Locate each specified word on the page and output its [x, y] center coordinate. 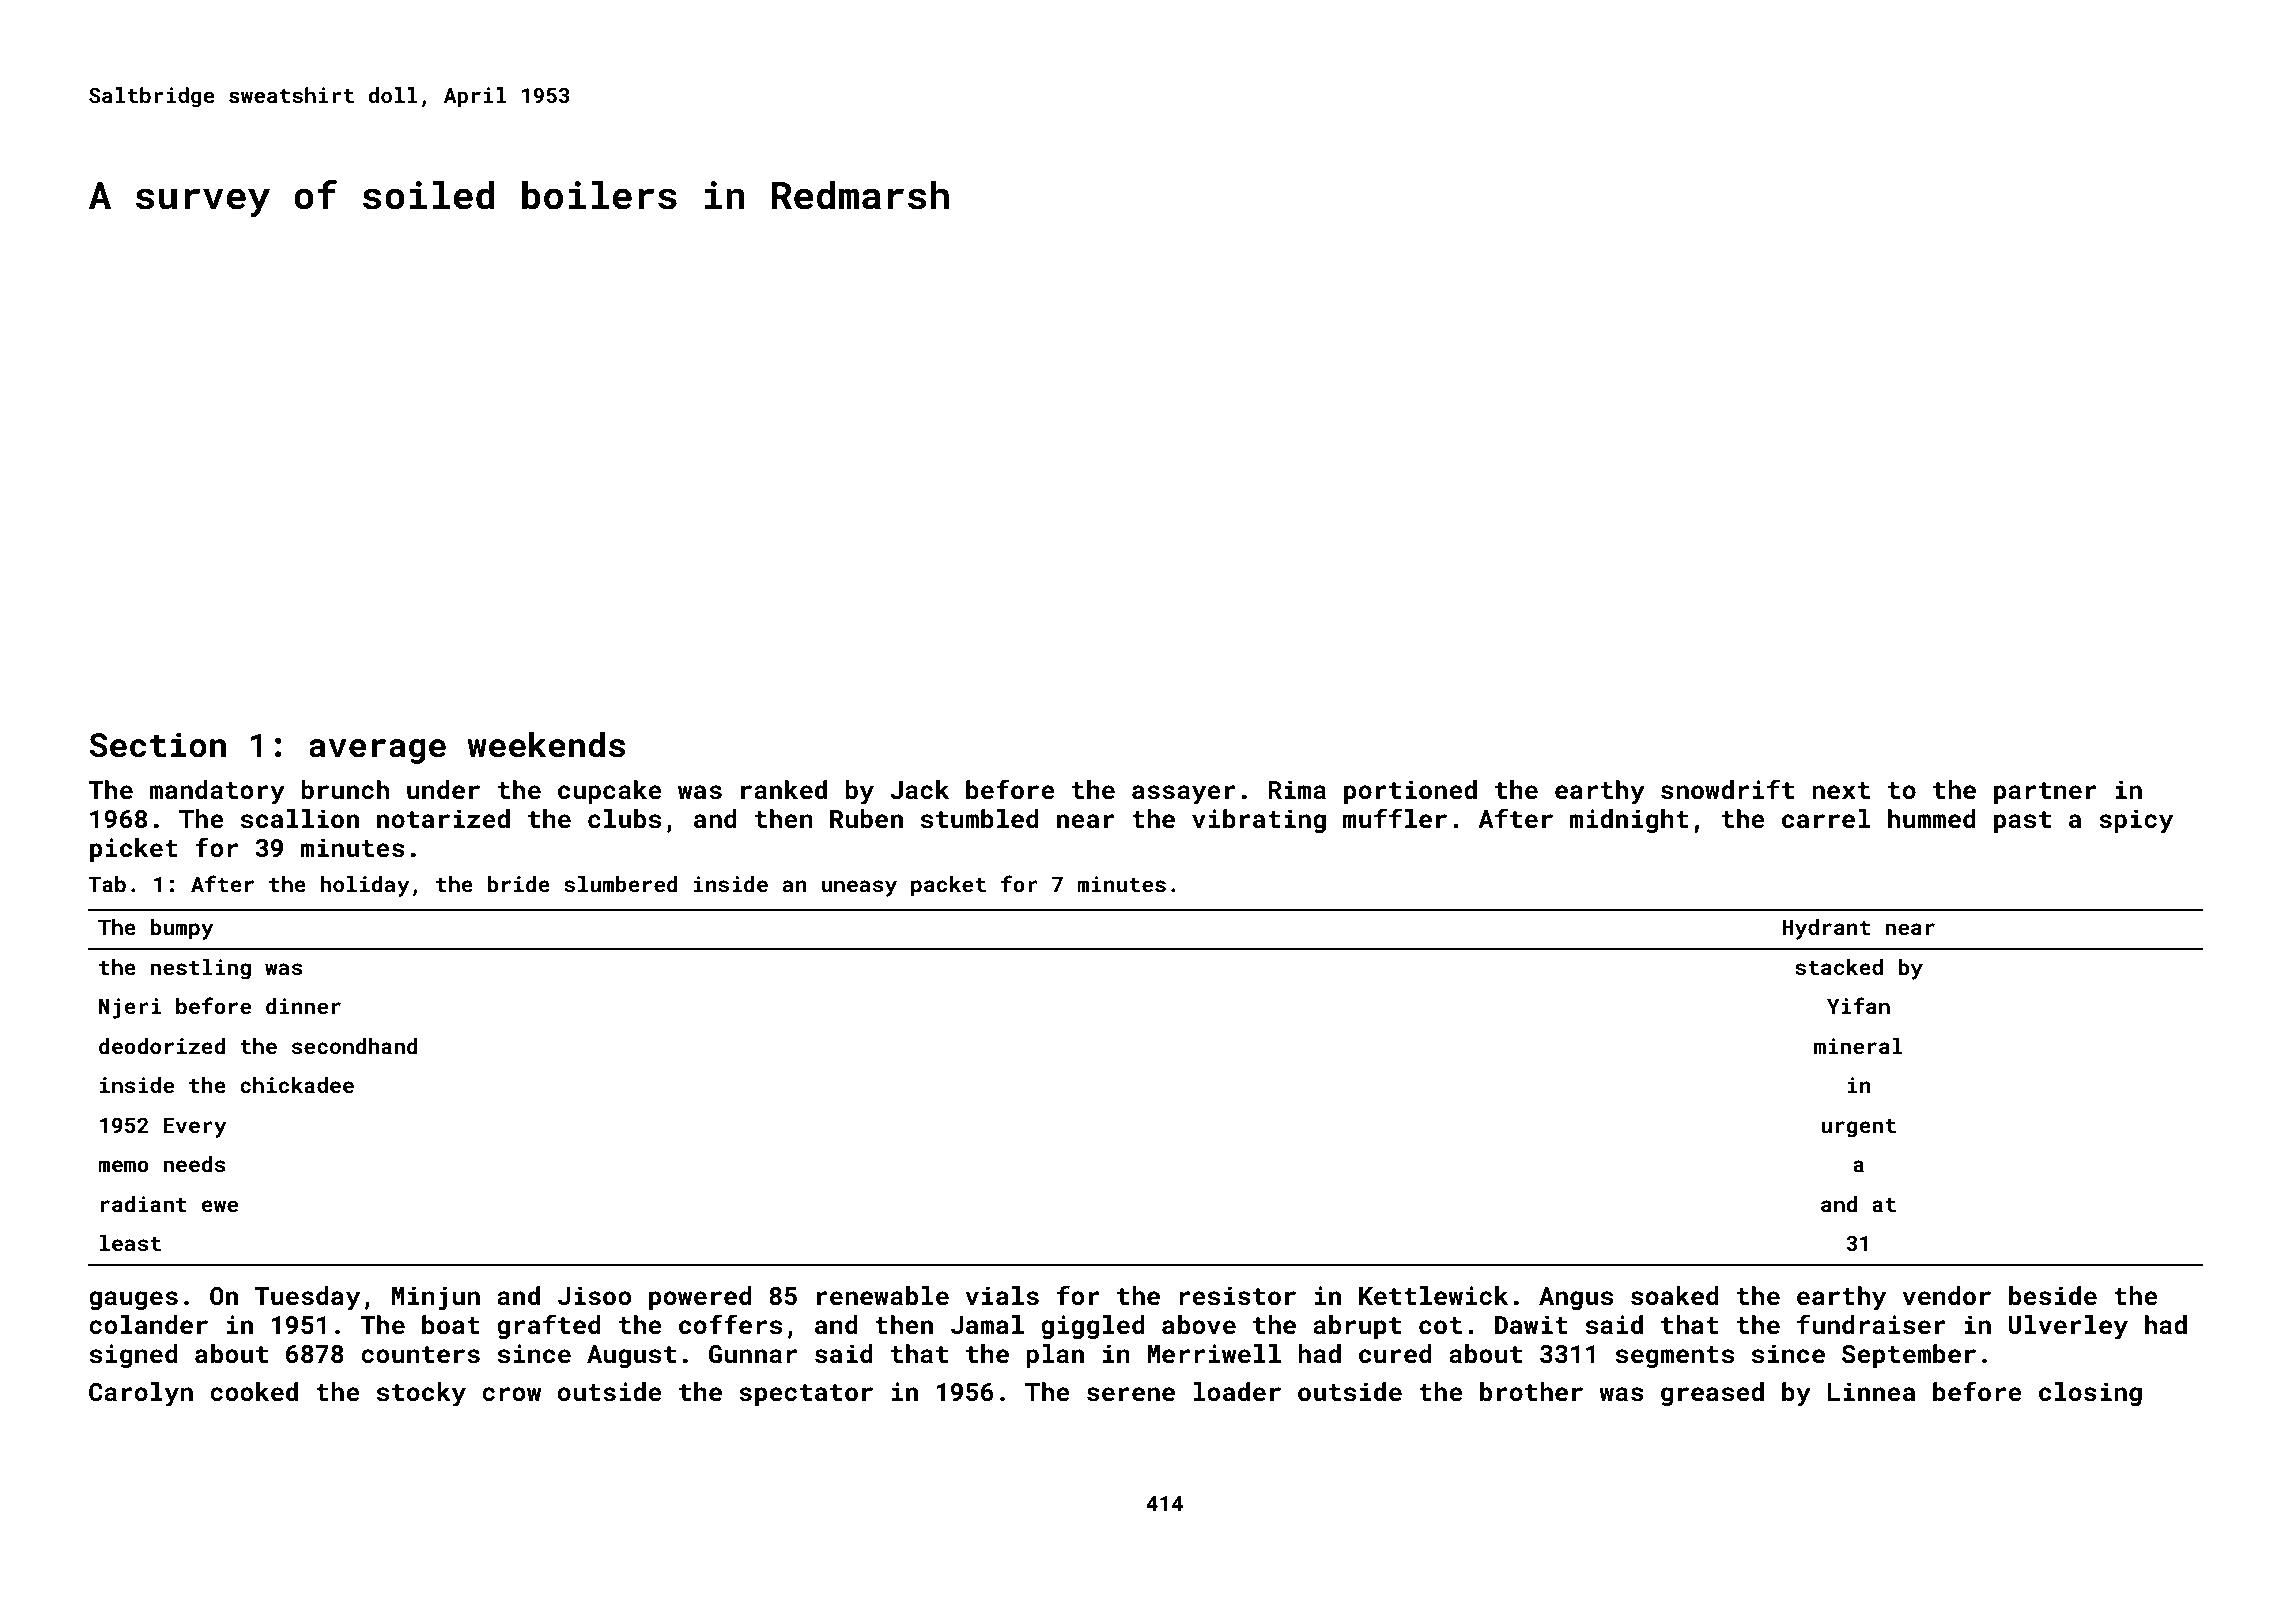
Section [157, 745]
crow [511, 1394]
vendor [1947, 1296]
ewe [219, 1206]
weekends [546, 745]
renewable [883, 1296]
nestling [200, 969]
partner [2045, 793]
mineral [1858, 1046]
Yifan [1858, 1005]
